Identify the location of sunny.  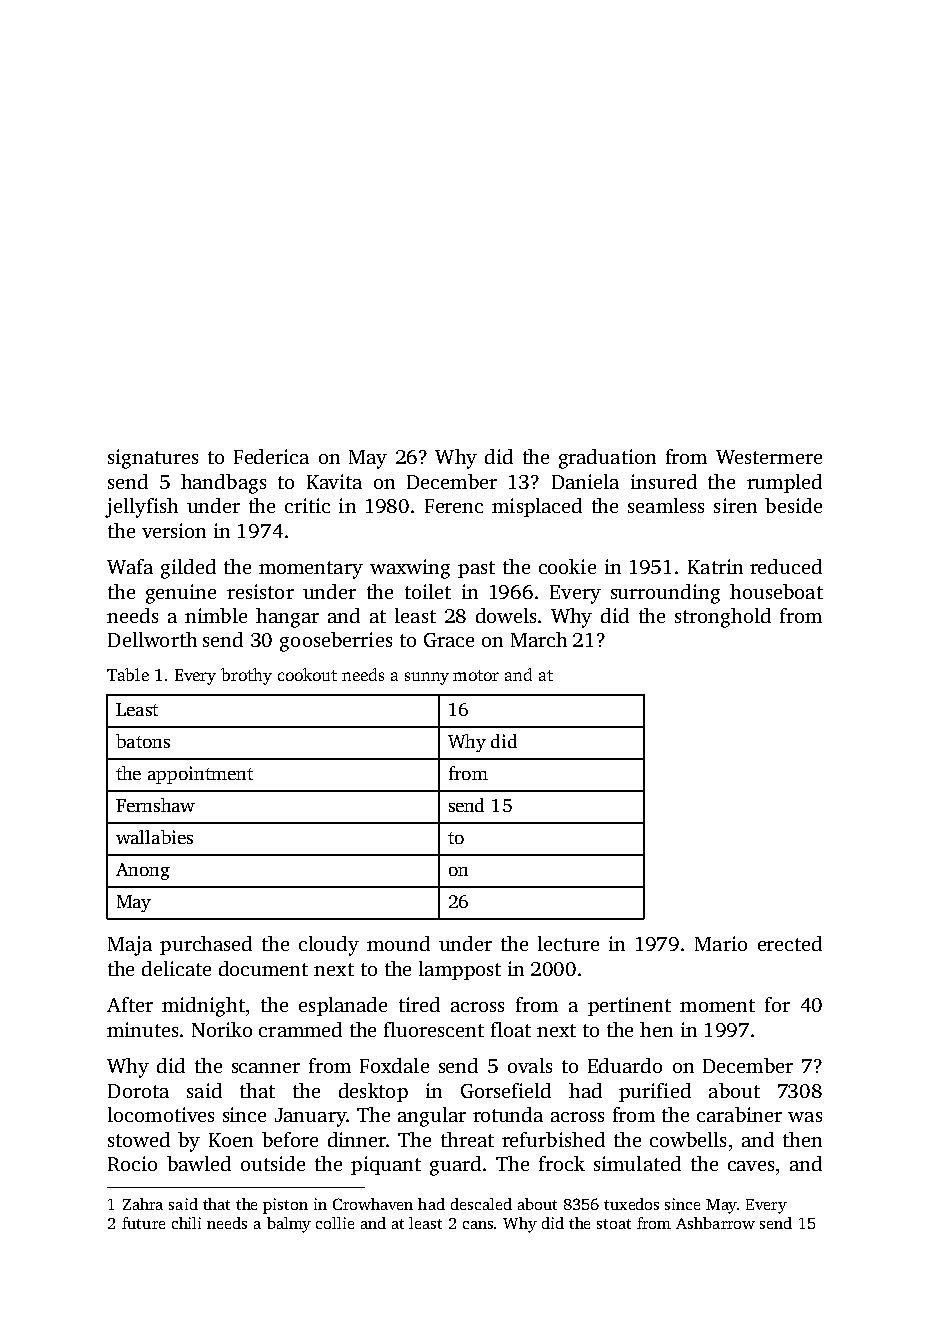
(427, 678).
